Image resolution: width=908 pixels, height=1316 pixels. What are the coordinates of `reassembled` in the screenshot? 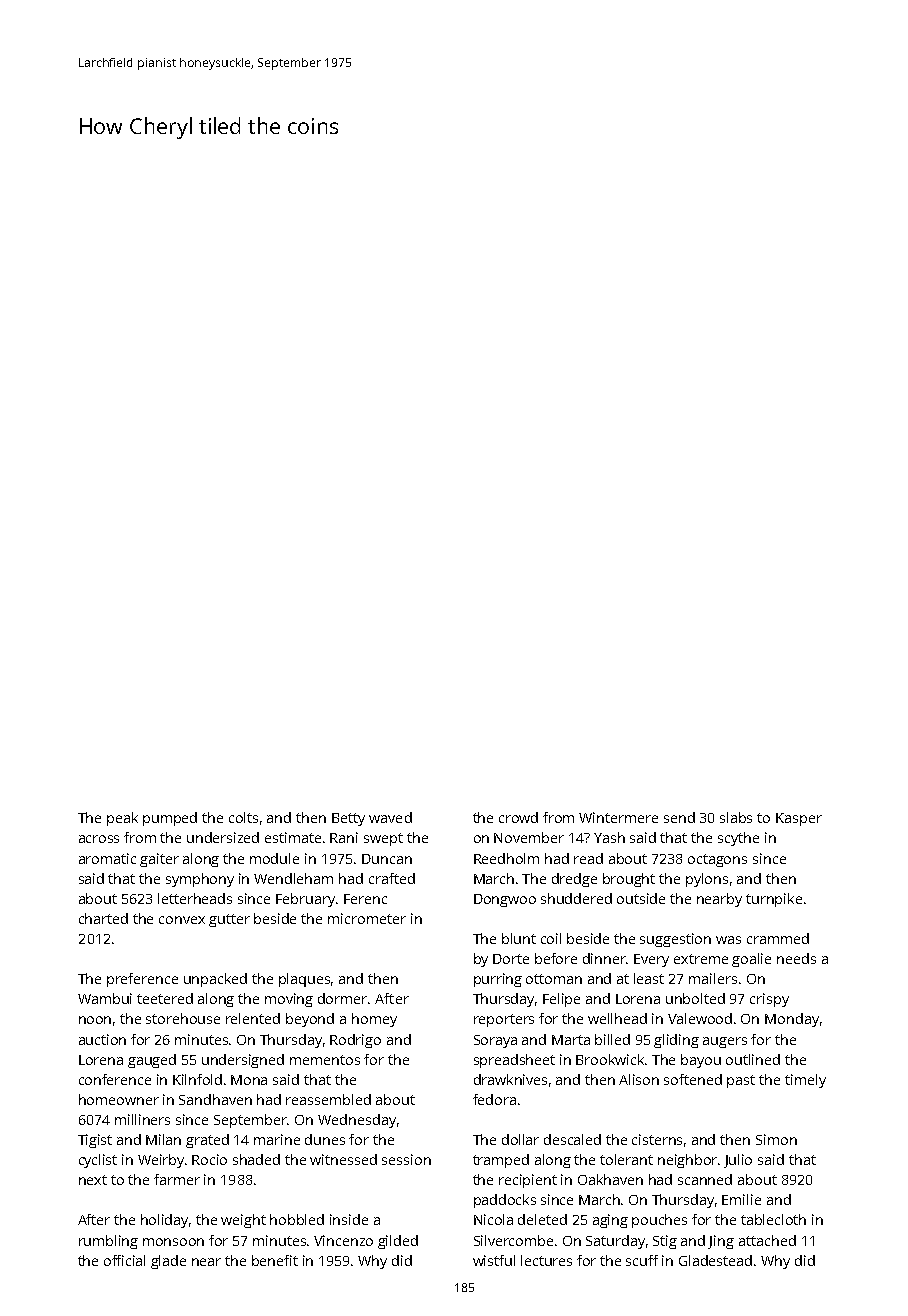 It's located at (328, 1099).
